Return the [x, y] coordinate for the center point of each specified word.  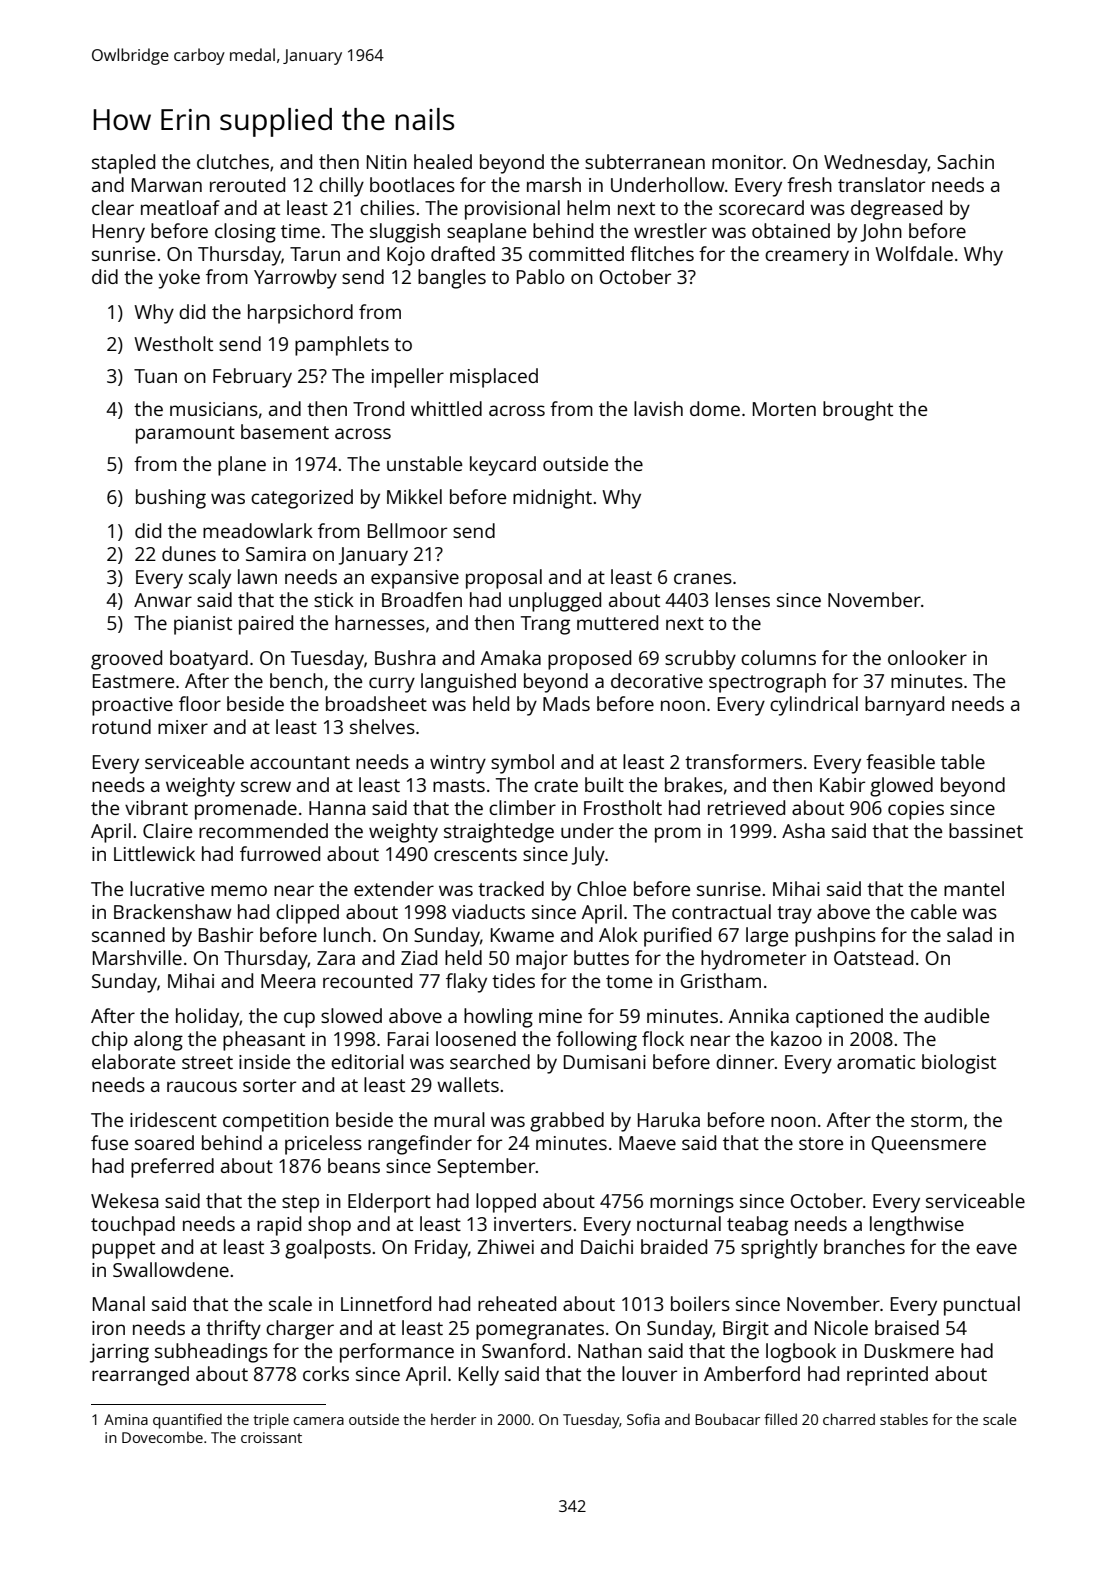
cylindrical [814, 706]
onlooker [927, 657]
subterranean [645, 161]
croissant [271, 1437]
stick [334, 599]
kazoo [796, 1038]
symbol [522, 764]
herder [453, 1419]
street [207, 1062]
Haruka [669, 1119]
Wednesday [876, 164]
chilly [341, 187]
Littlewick [154, 853]
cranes [703, 578]
